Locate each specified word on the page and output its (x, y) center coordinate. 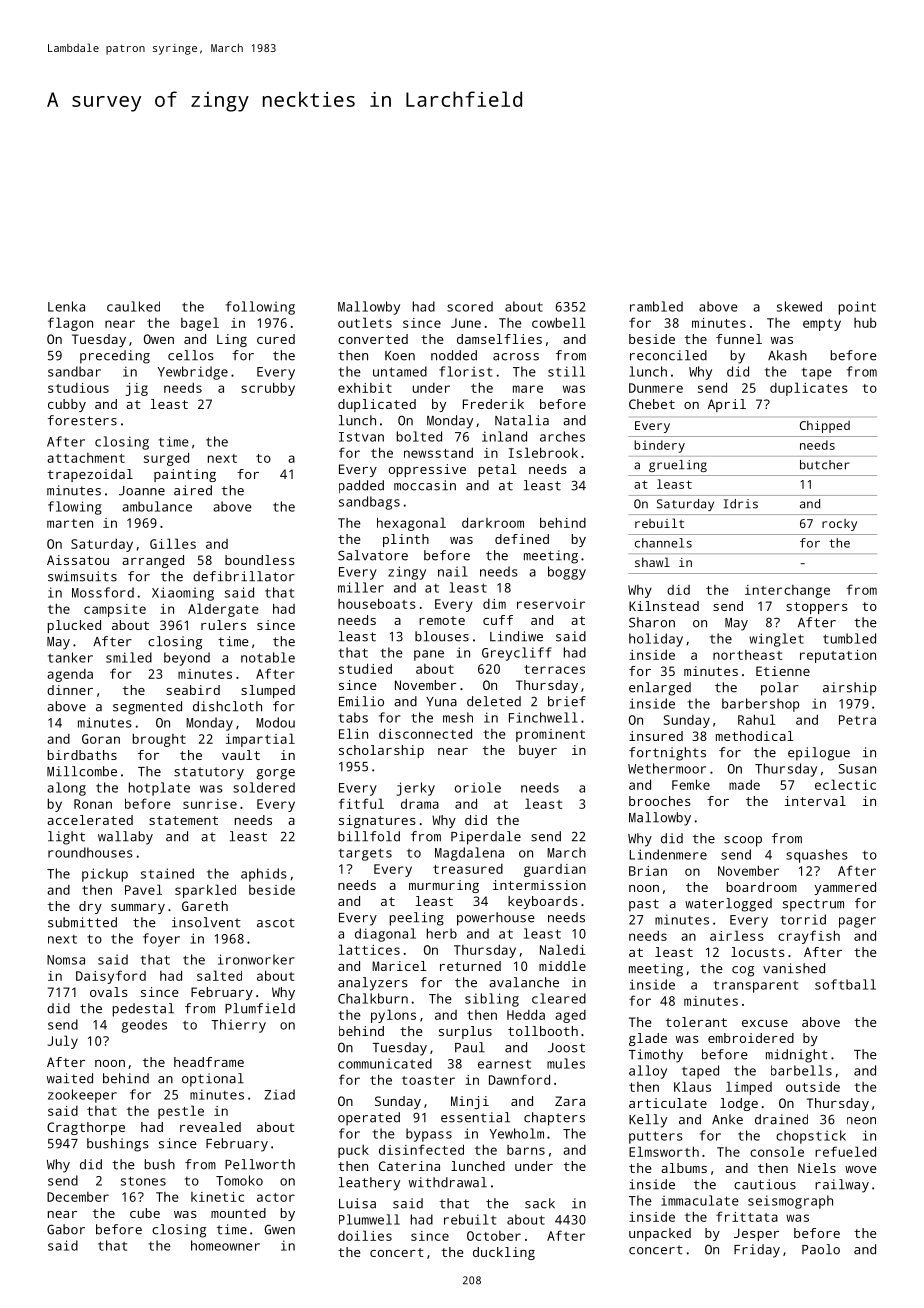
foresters (82, 420)
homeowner (225, 1245)
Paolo (821, 1249)
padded (361, 487)
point (857, 308)
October (494, 1236)
